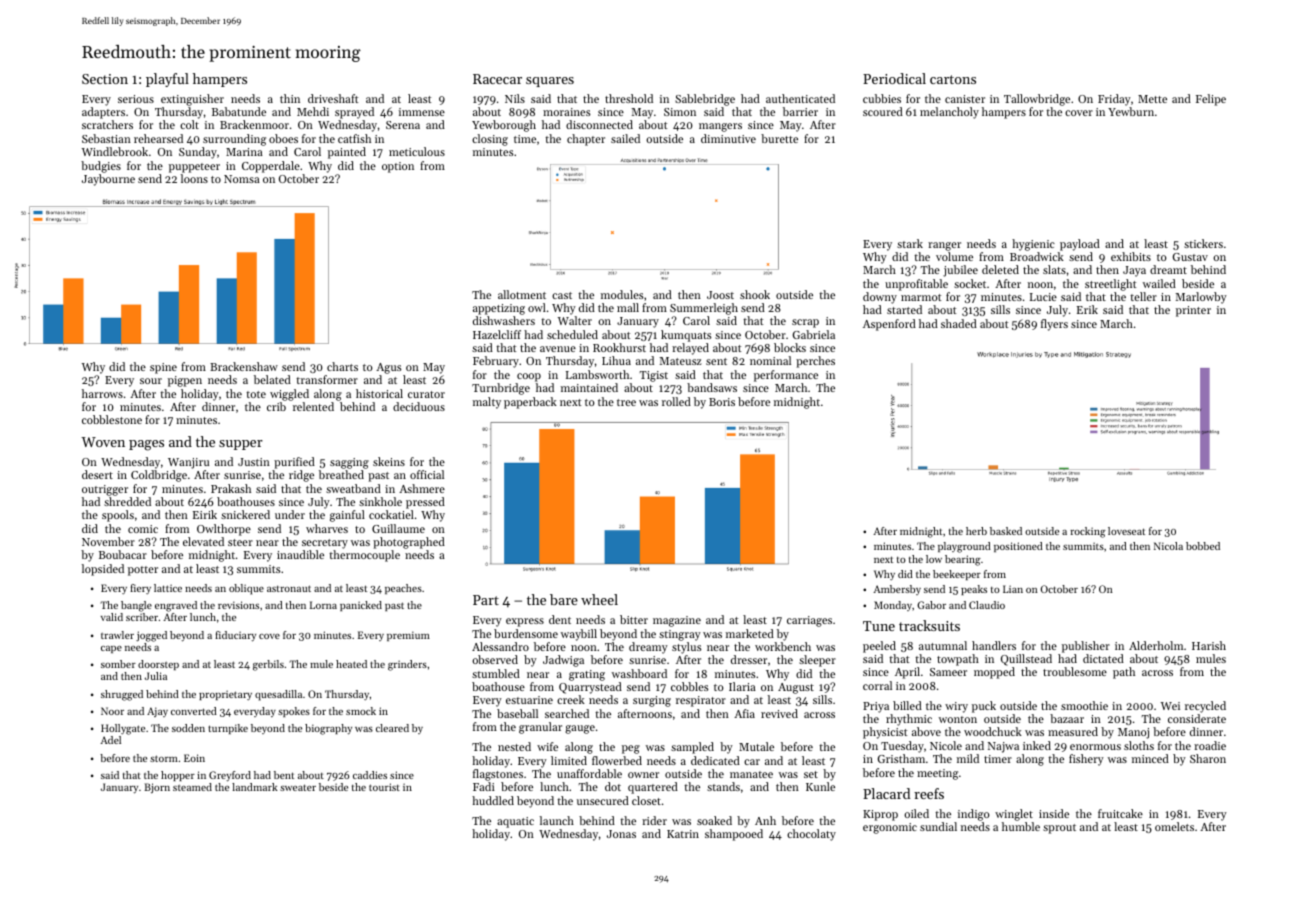  What do you see at coordinates (953, 79) in the screenshot?
I see `cartons` at bounding box center [953, 79].
